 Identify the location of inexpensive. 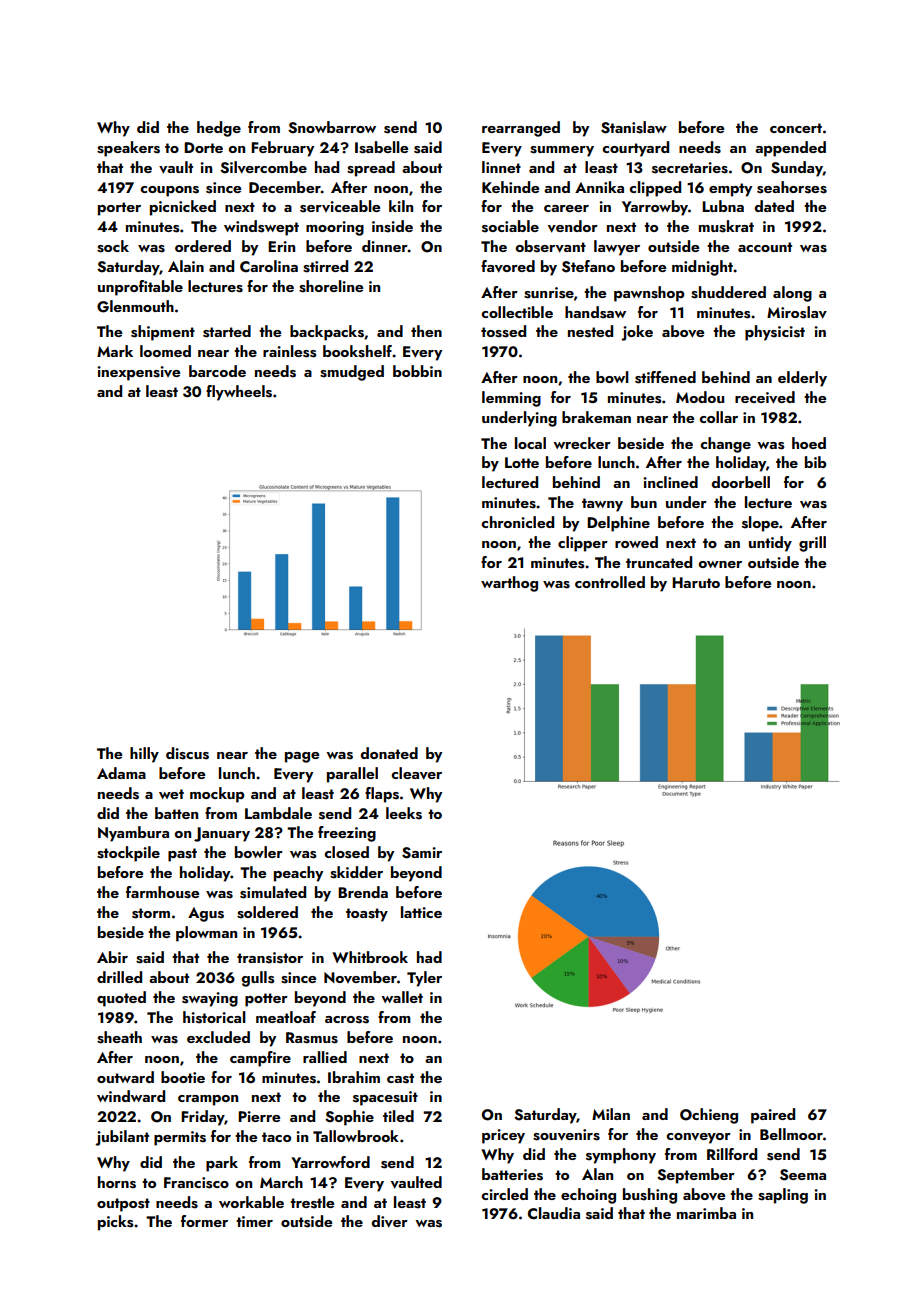
(138, 373).
